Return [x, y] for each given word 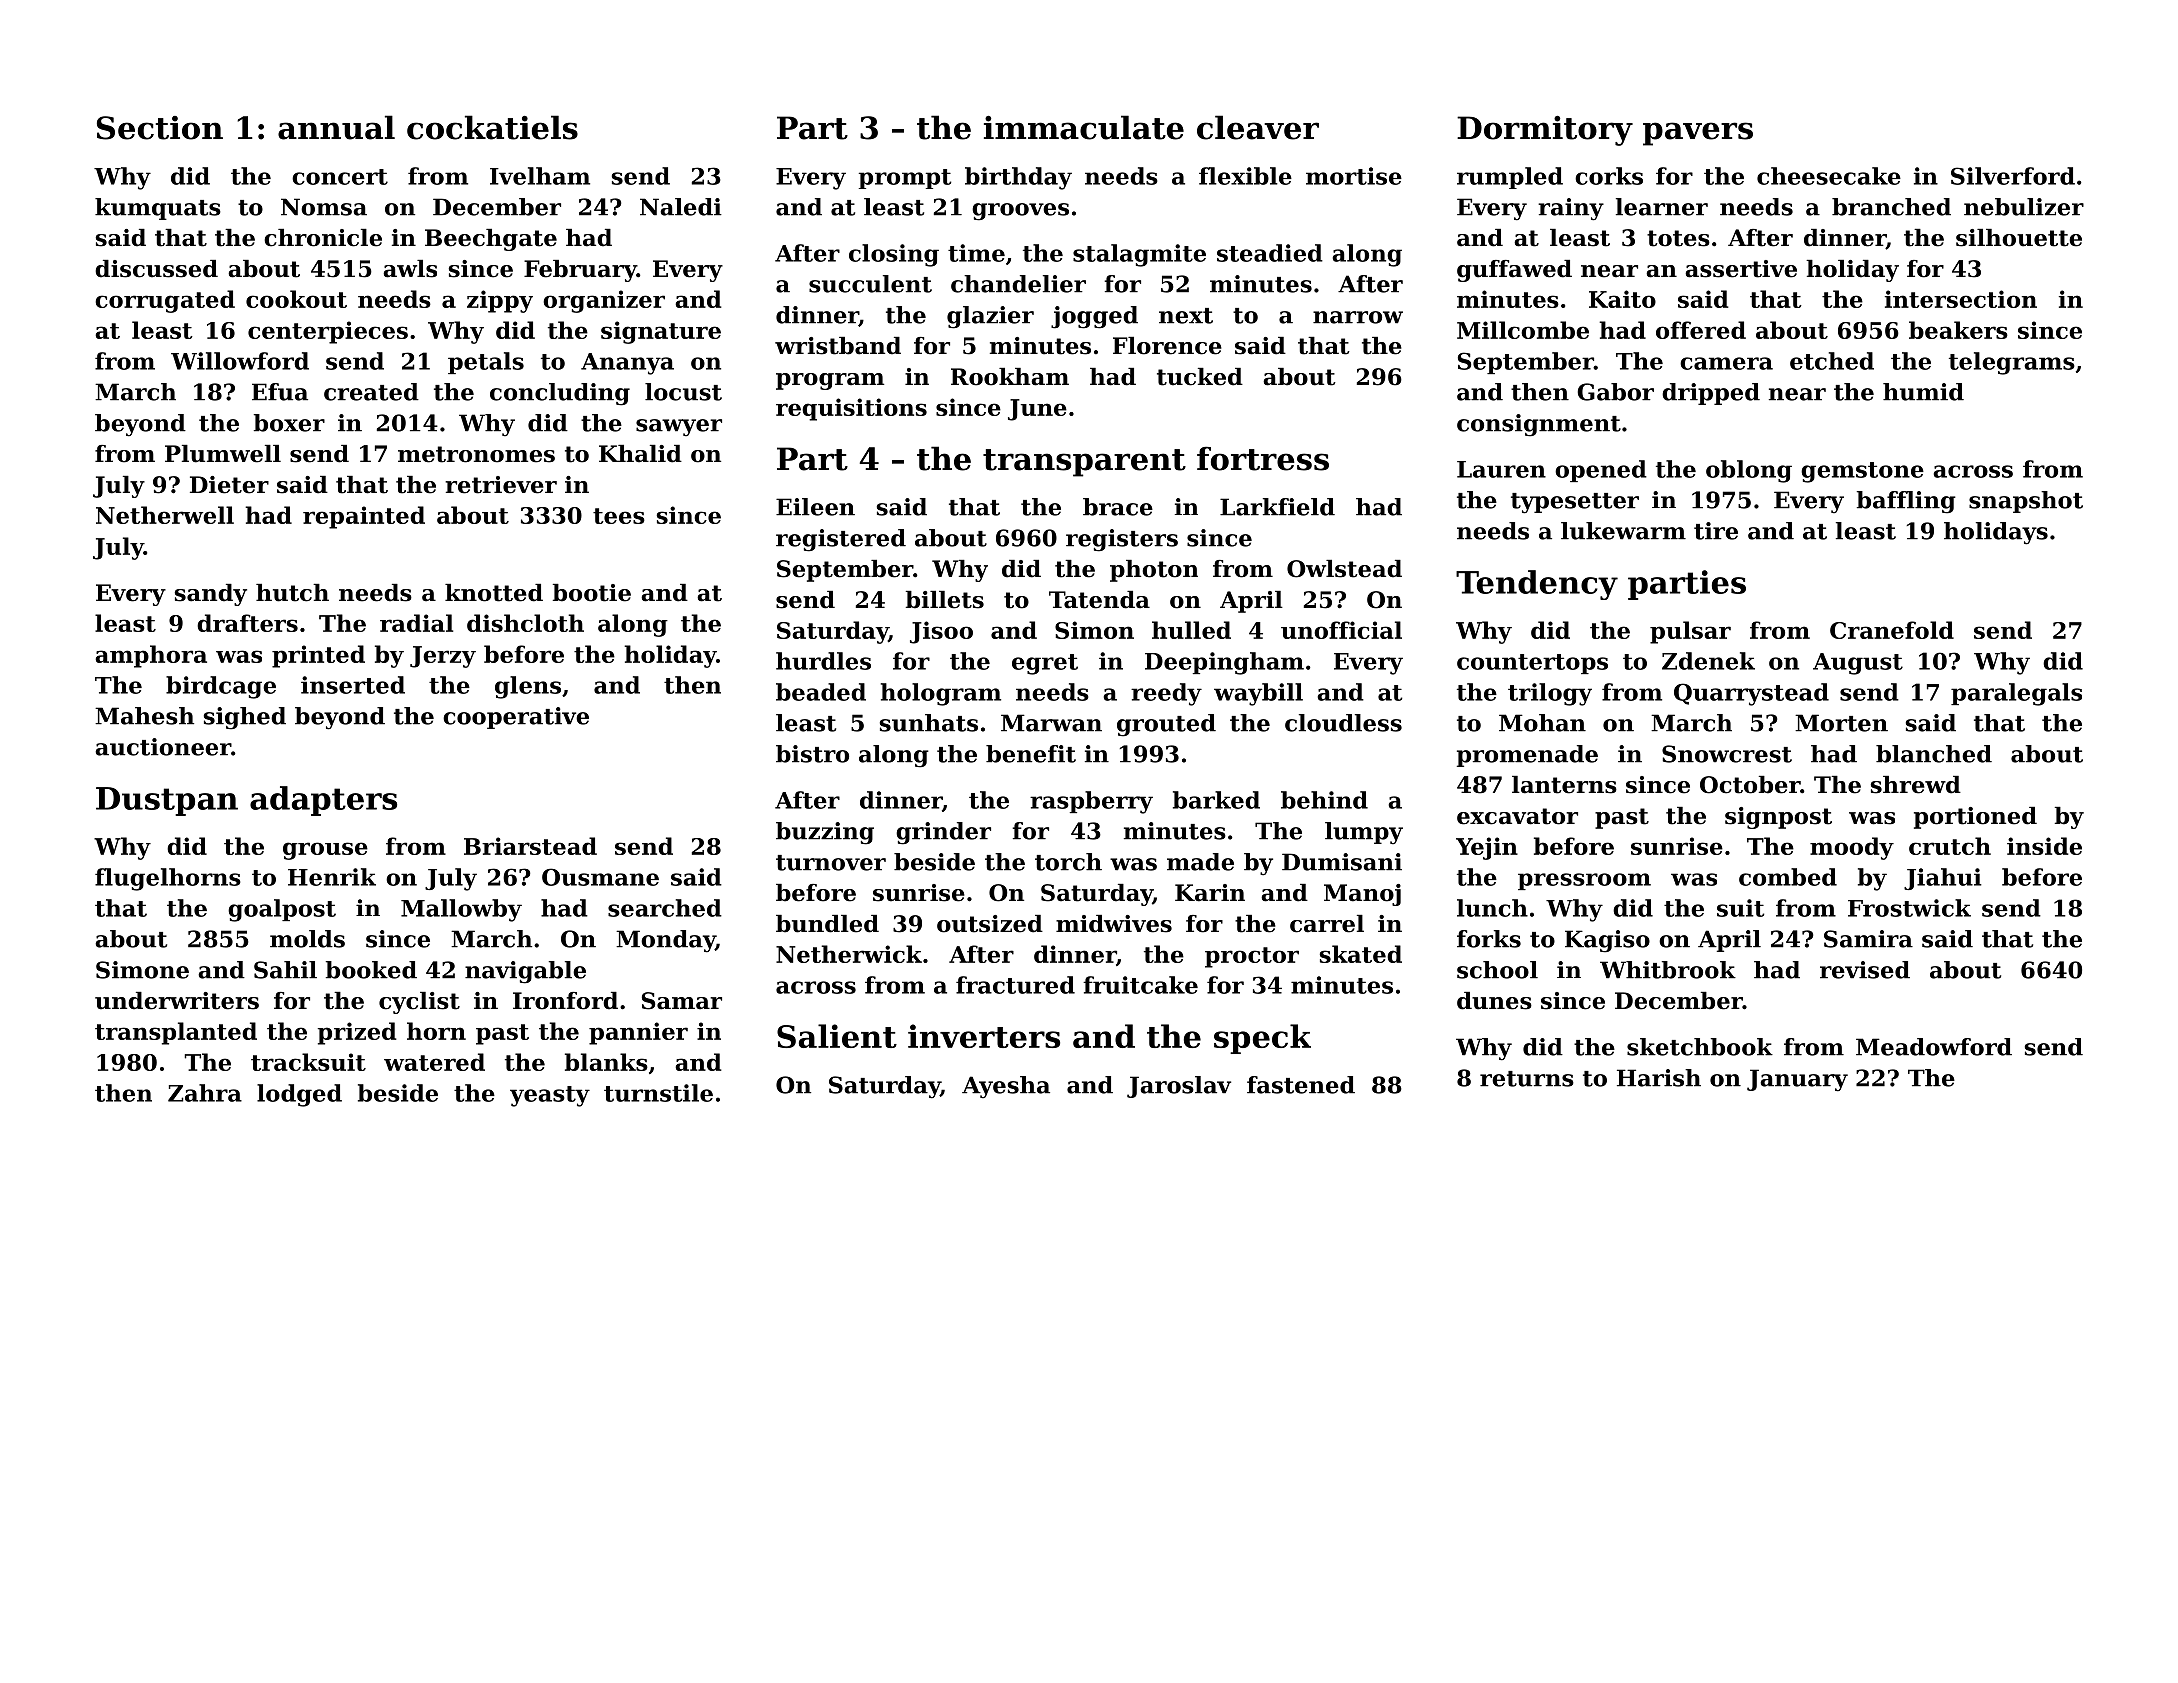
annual [336, 127]
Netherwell [165, 515]
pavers [1698, 134]
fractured [1015, 985]
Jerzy [443, 657]
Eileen [815, 507]
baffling [1906, 502]
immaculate [1084, 127]
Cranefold [1892, 630]
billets [945, 600]
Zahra [205, 1093]
